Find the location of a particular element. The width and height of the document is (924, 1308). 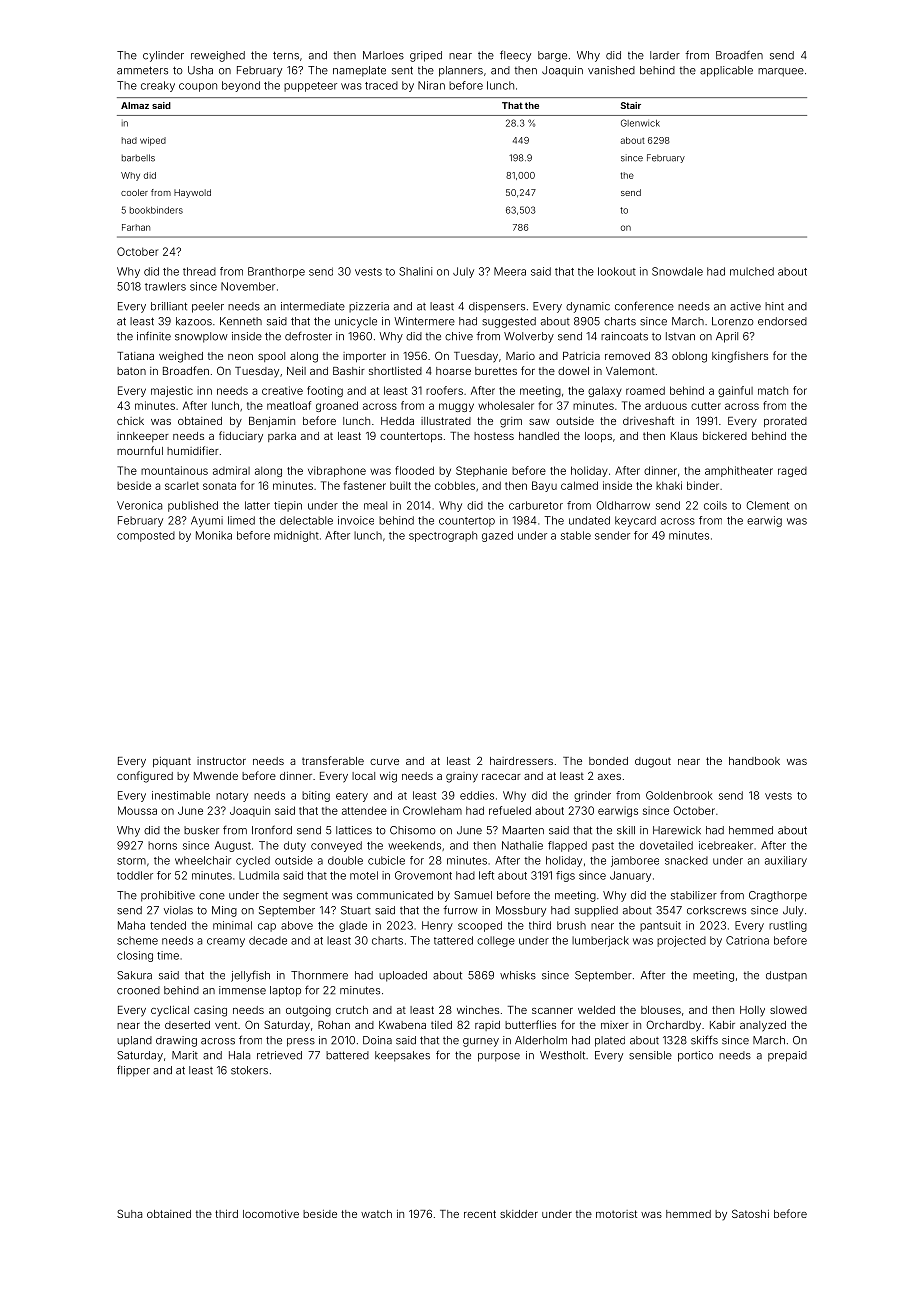

beyond is located at coordinates (241, 86).
